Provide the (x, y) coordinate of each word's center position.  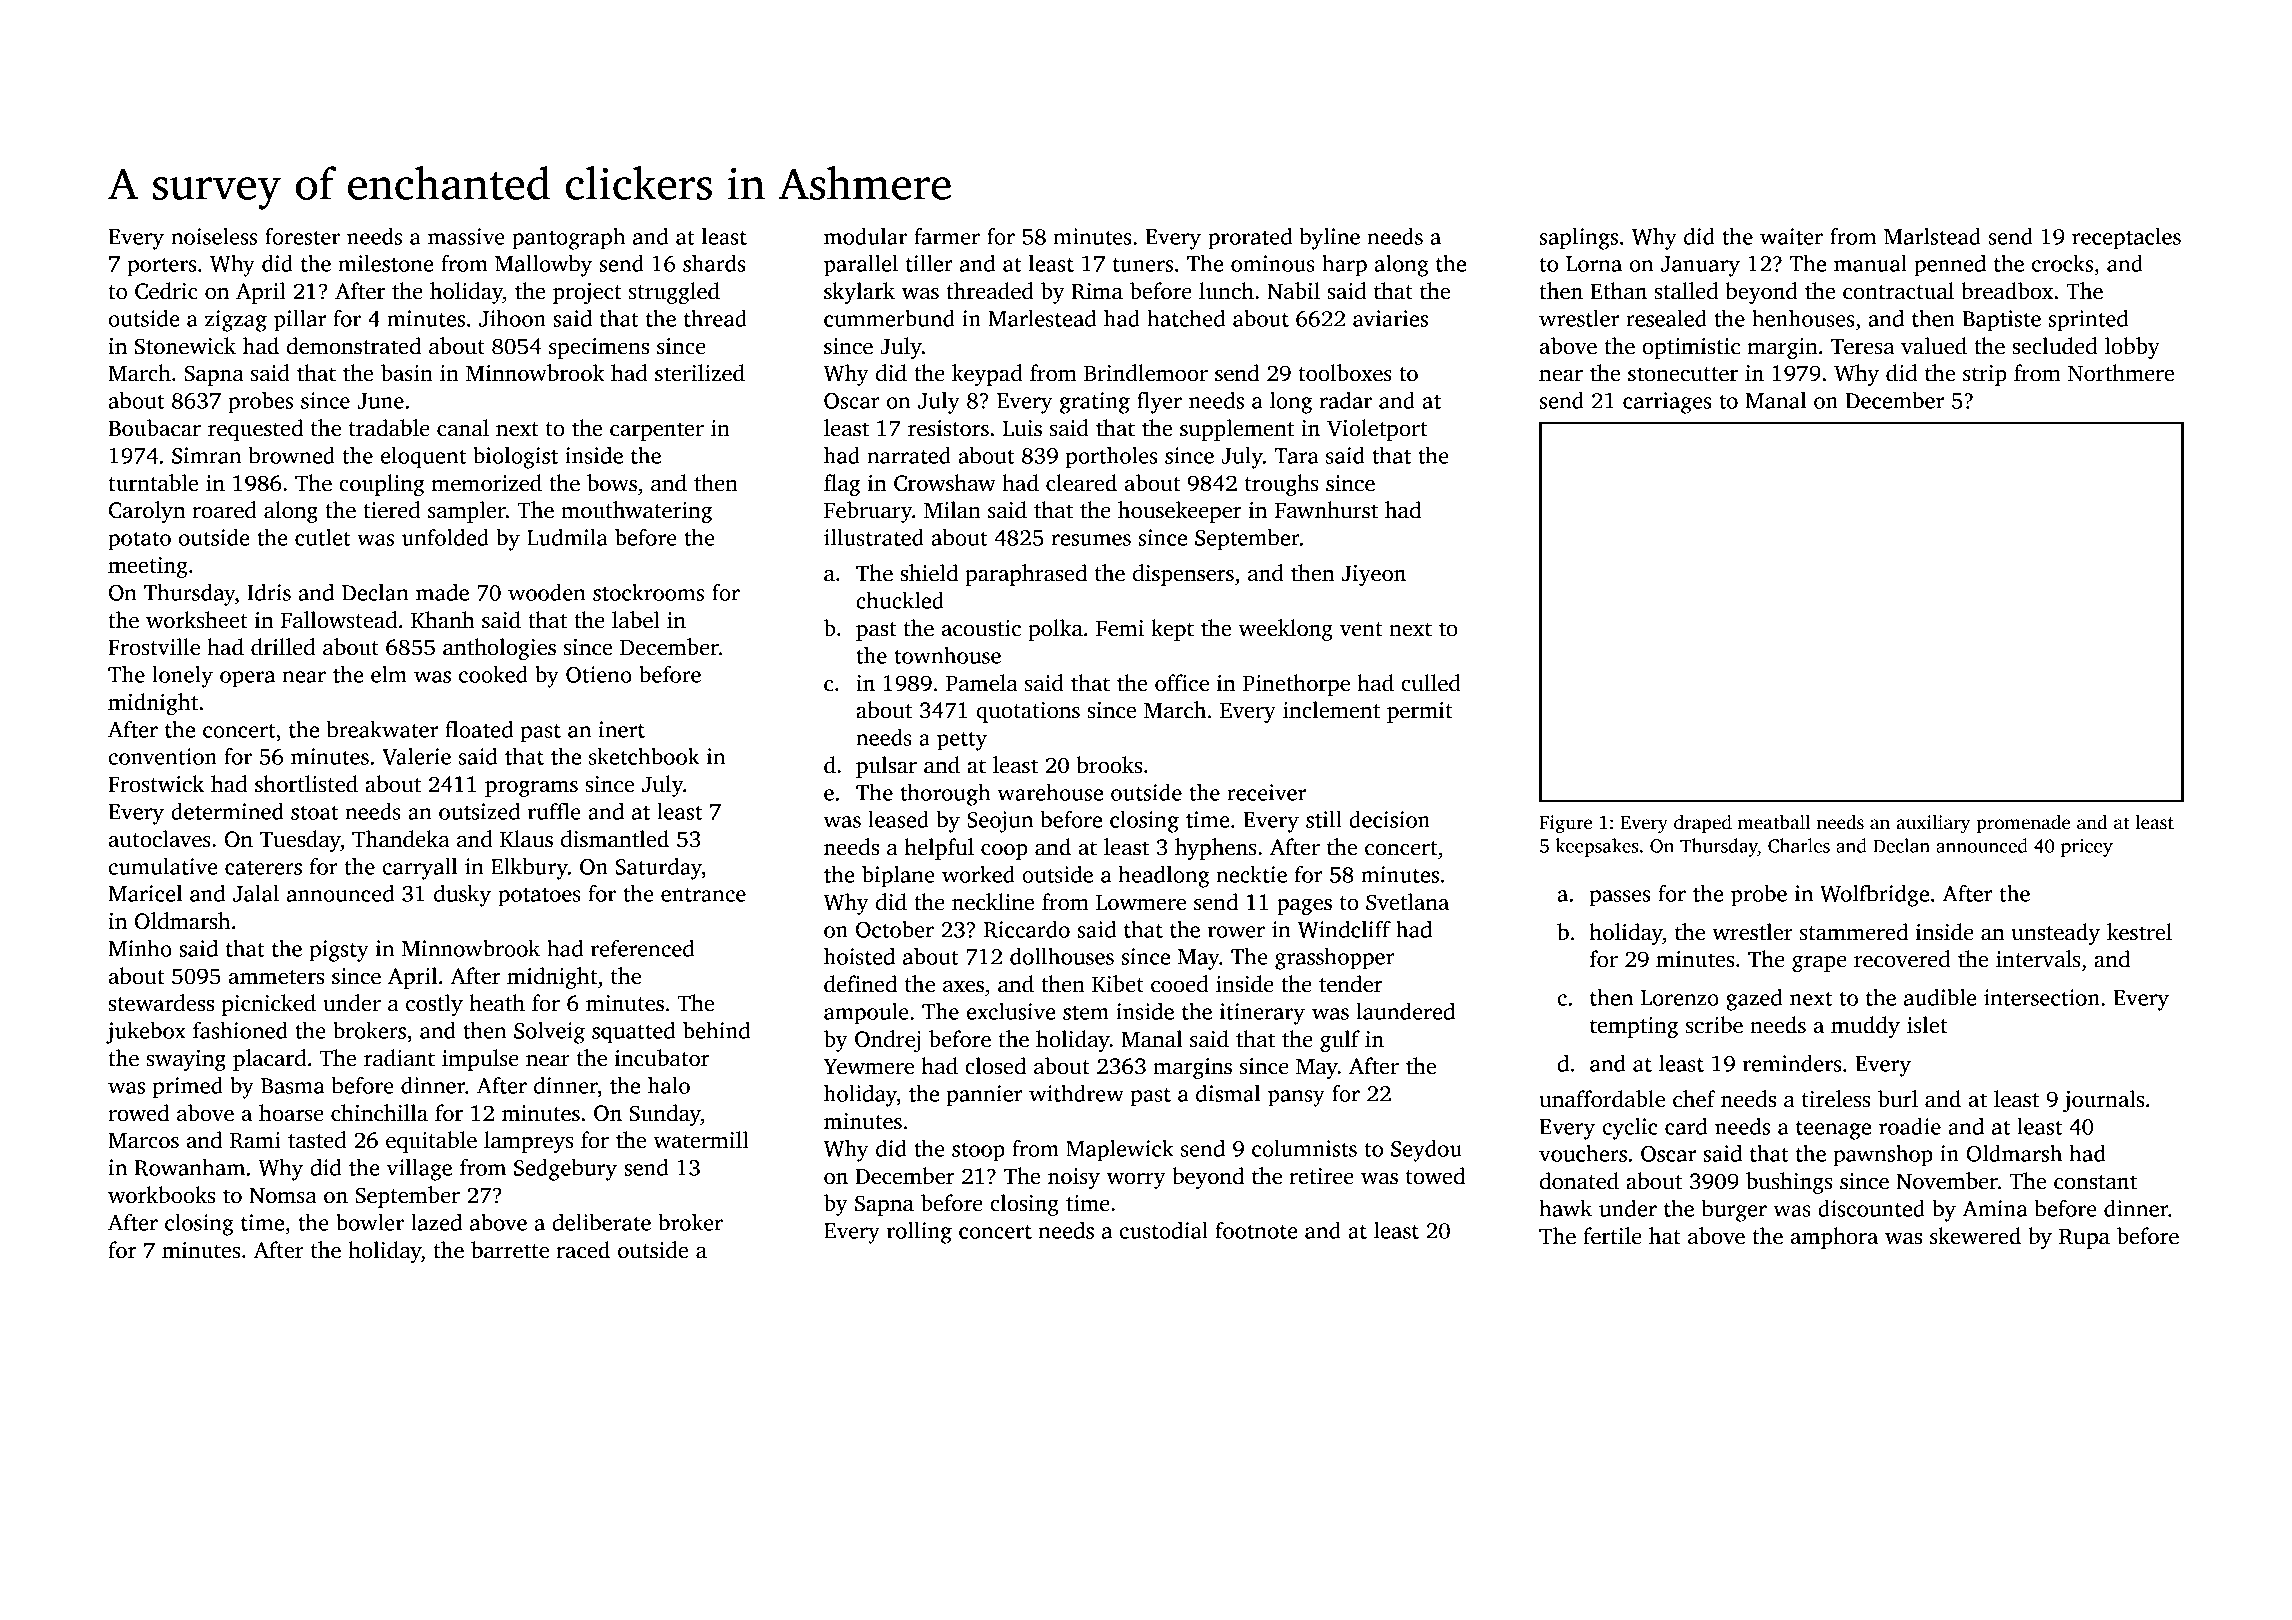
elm (389, 674)
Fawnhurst (1326, 510)
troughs (1282, 485)
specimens (599, 348)
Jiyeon (1373, 575)
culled (1431, 683)
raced (583, 1250)
